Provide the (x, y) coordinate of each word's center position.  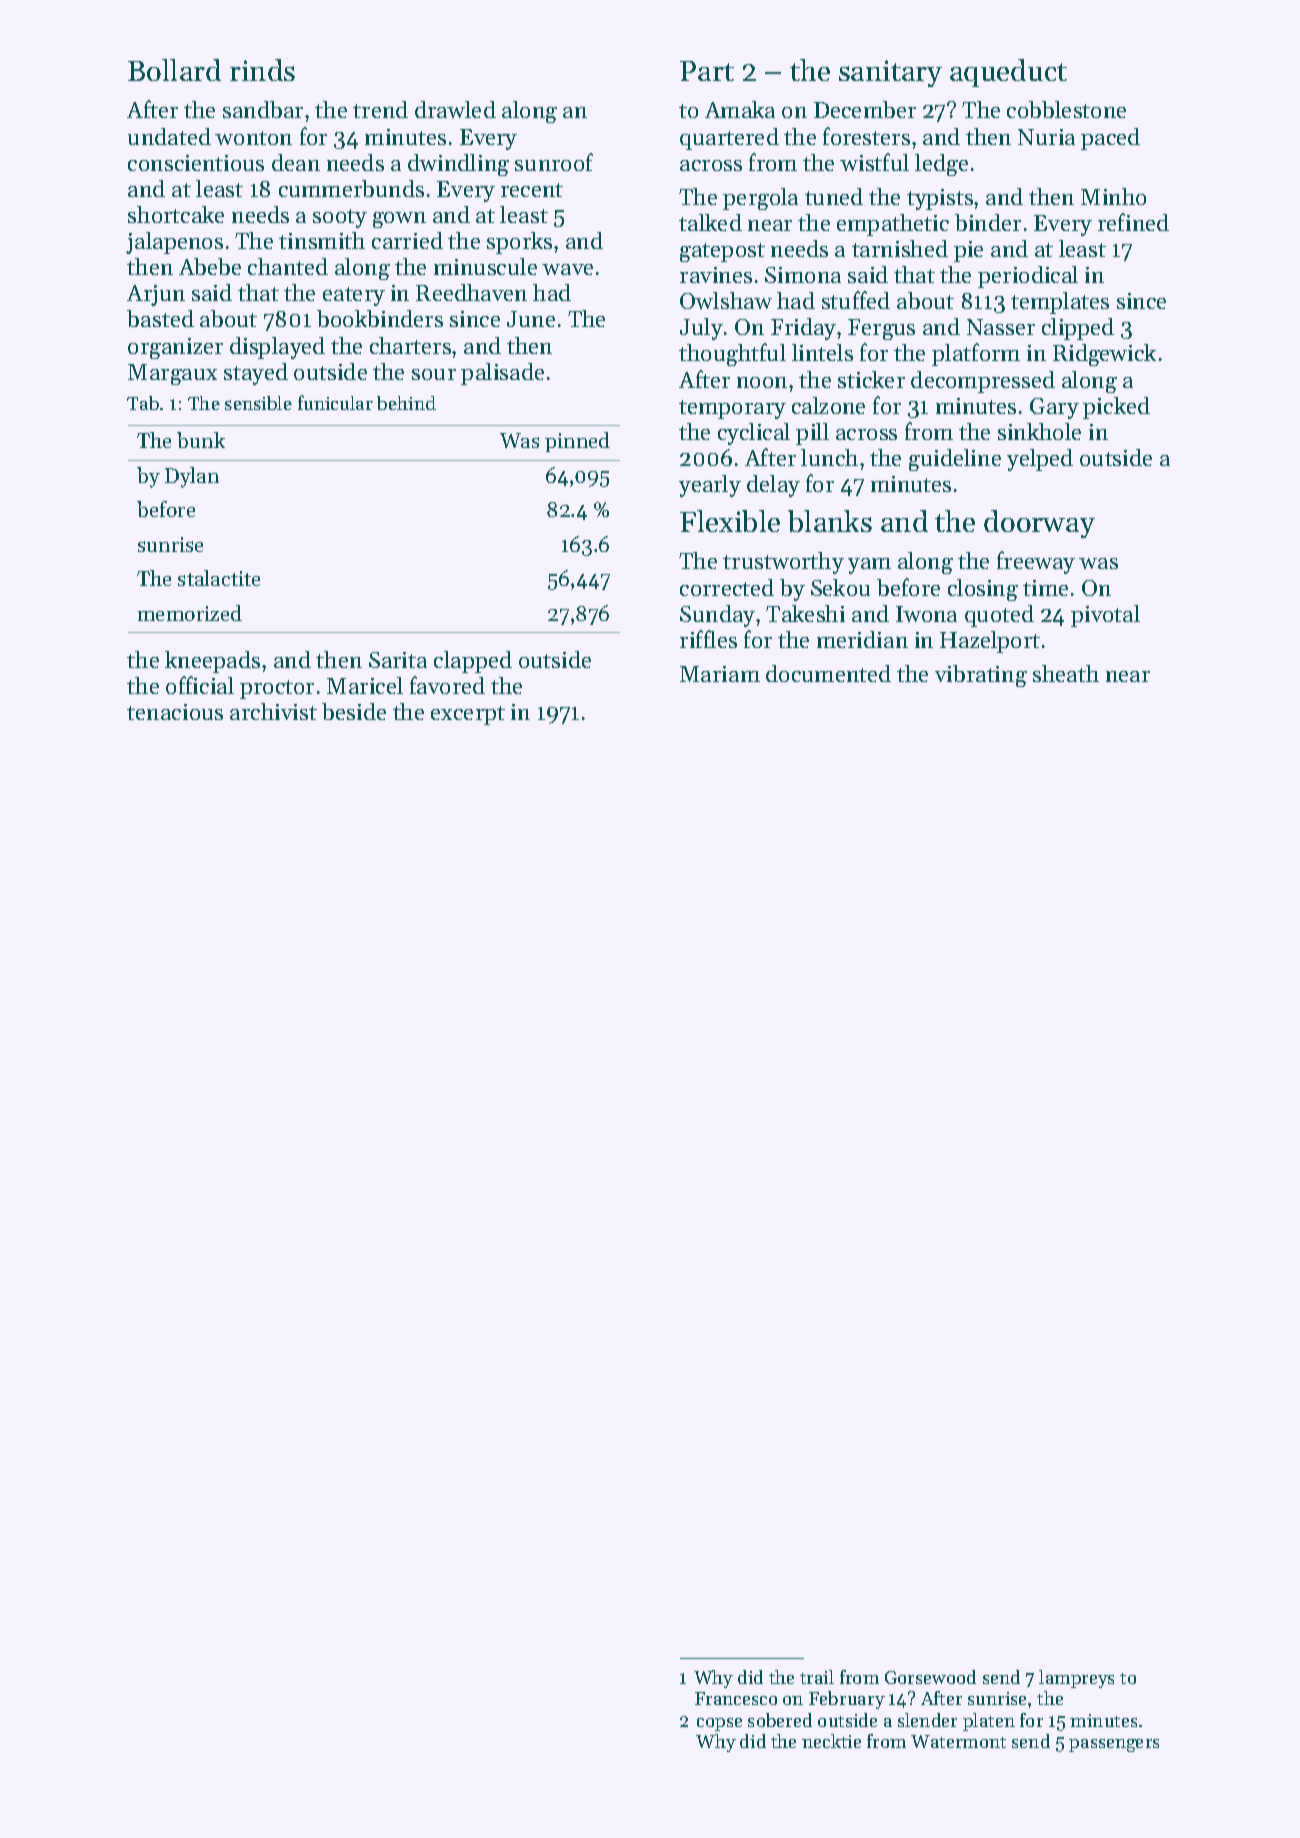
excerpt (468, 715)
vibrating (981, 676)
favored (447, 685)
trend (380, 109)
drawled (455, 109)
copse (719, 1724)
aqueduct (1008, 73)
